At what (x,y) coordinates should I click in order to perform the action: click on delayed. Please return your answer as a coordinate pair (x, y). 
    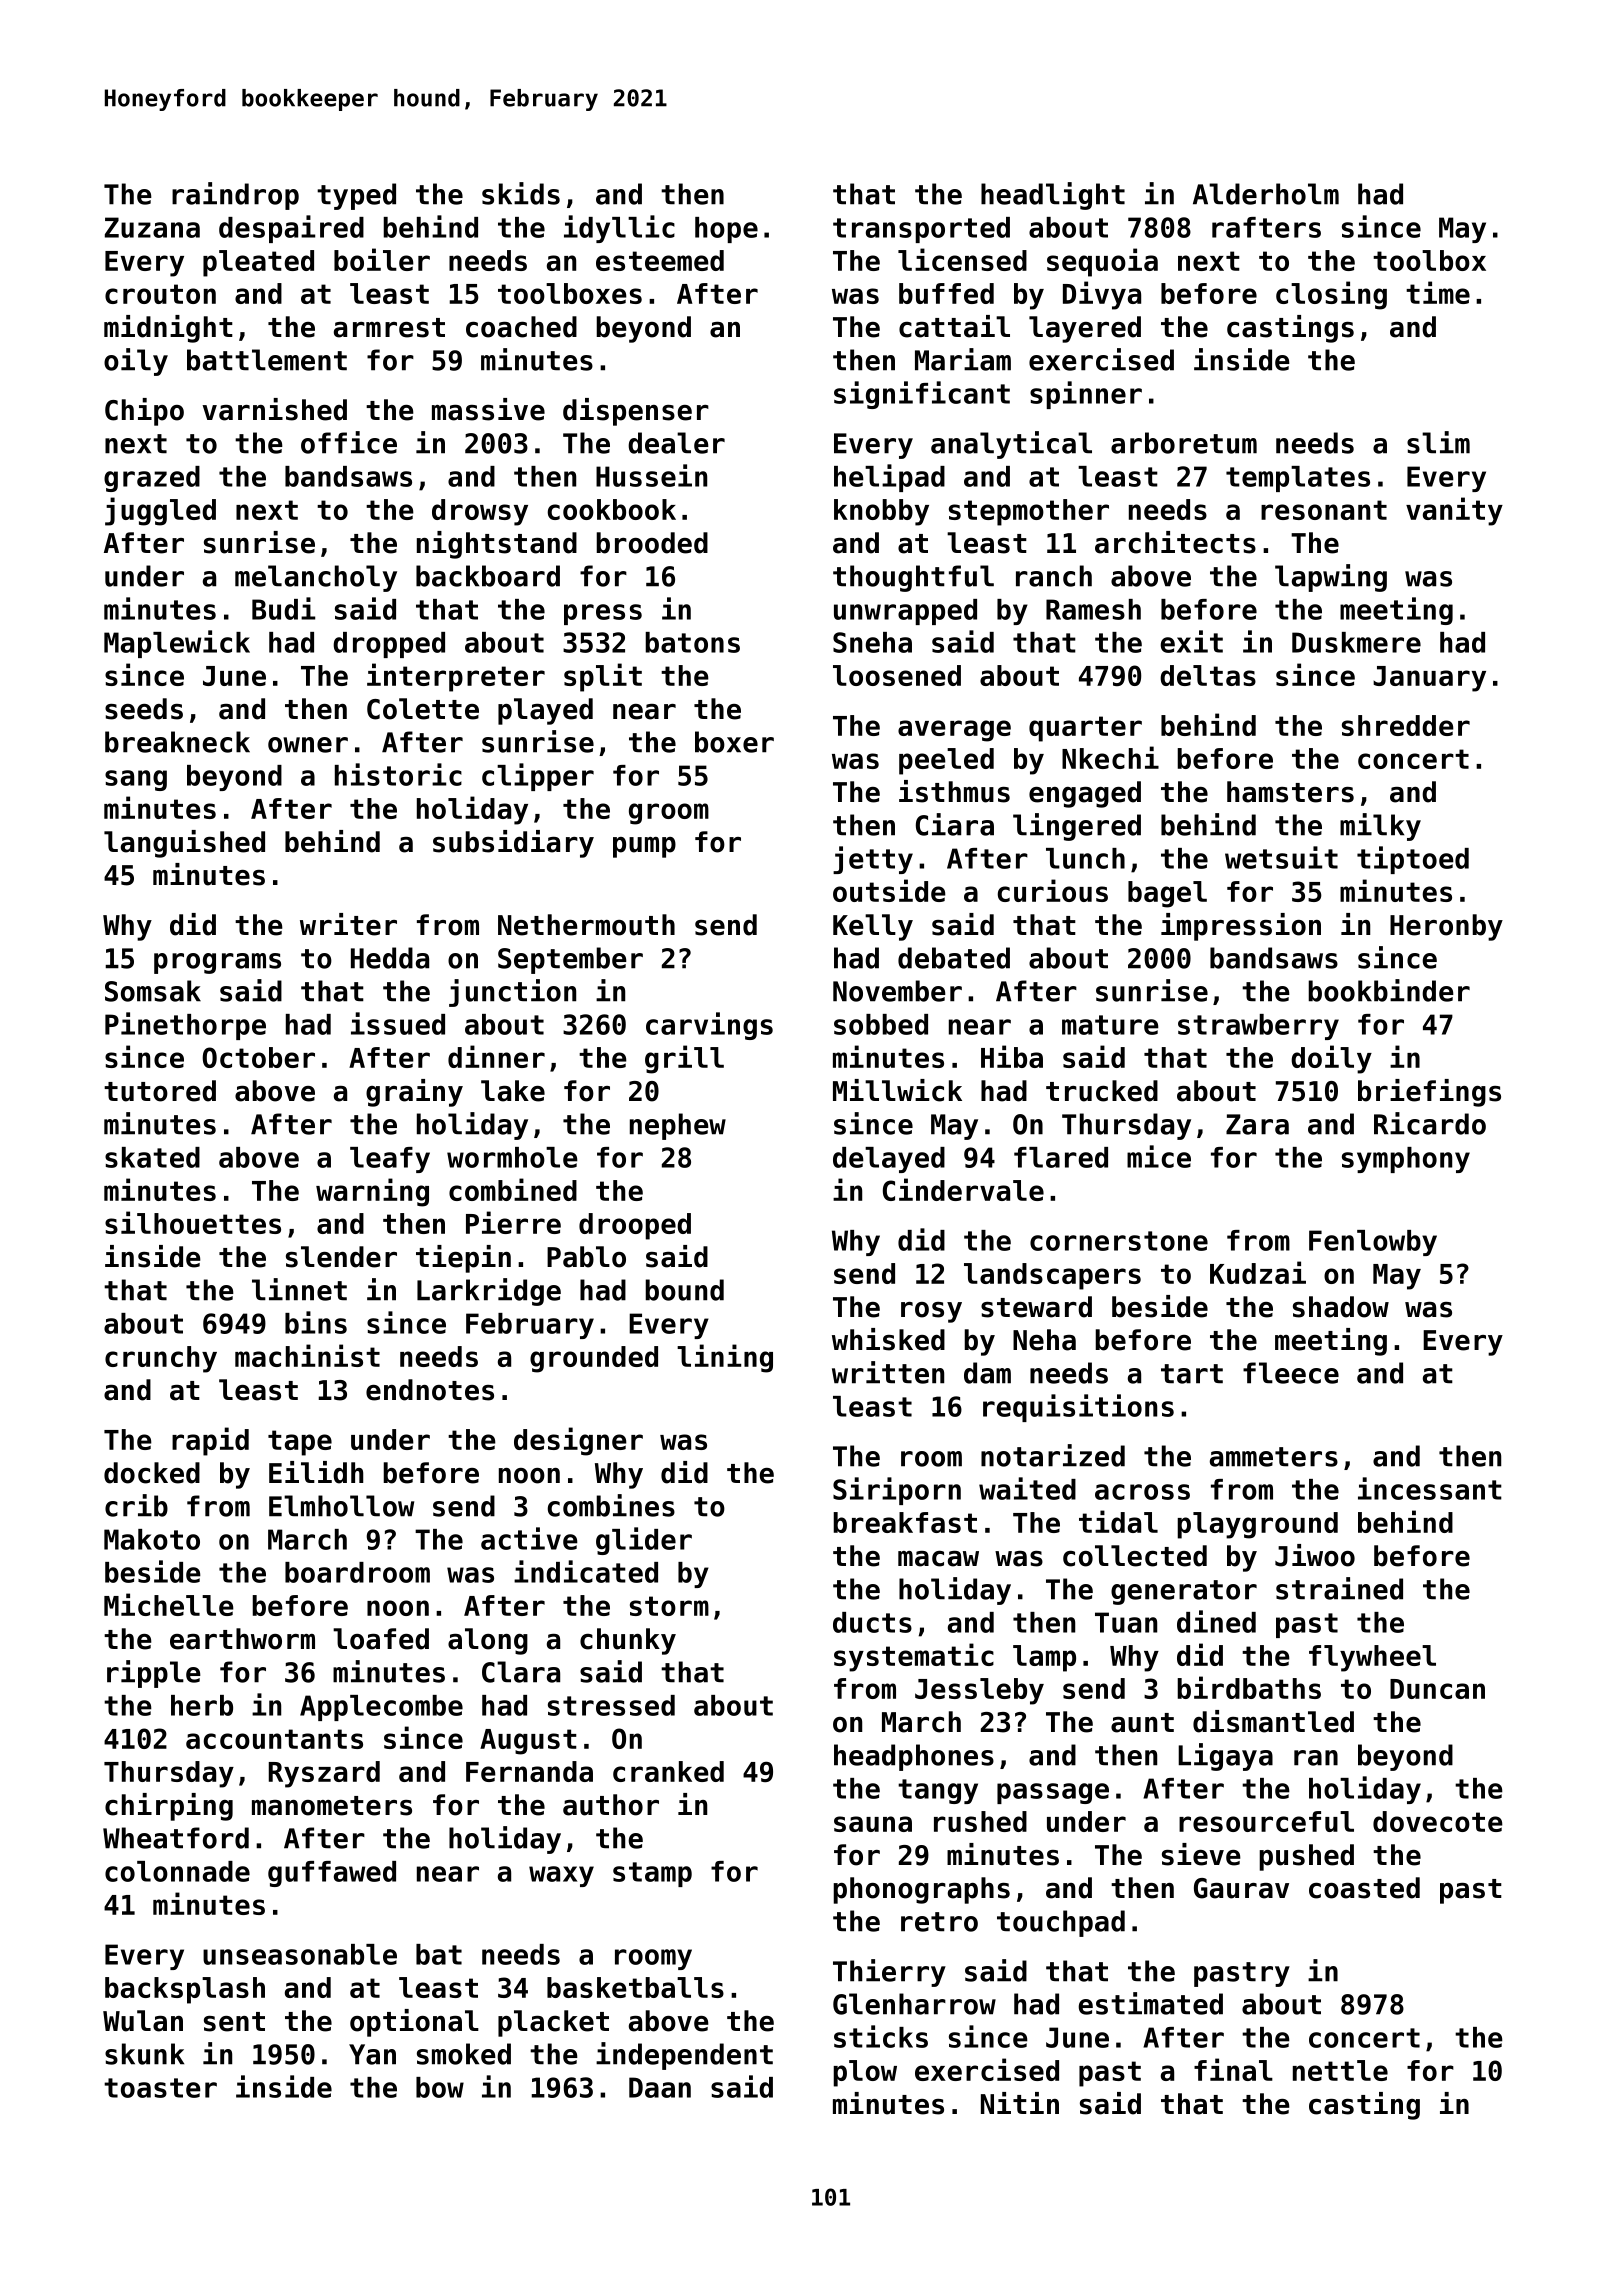
    Looking at the image, I should click on (889, 1160).
